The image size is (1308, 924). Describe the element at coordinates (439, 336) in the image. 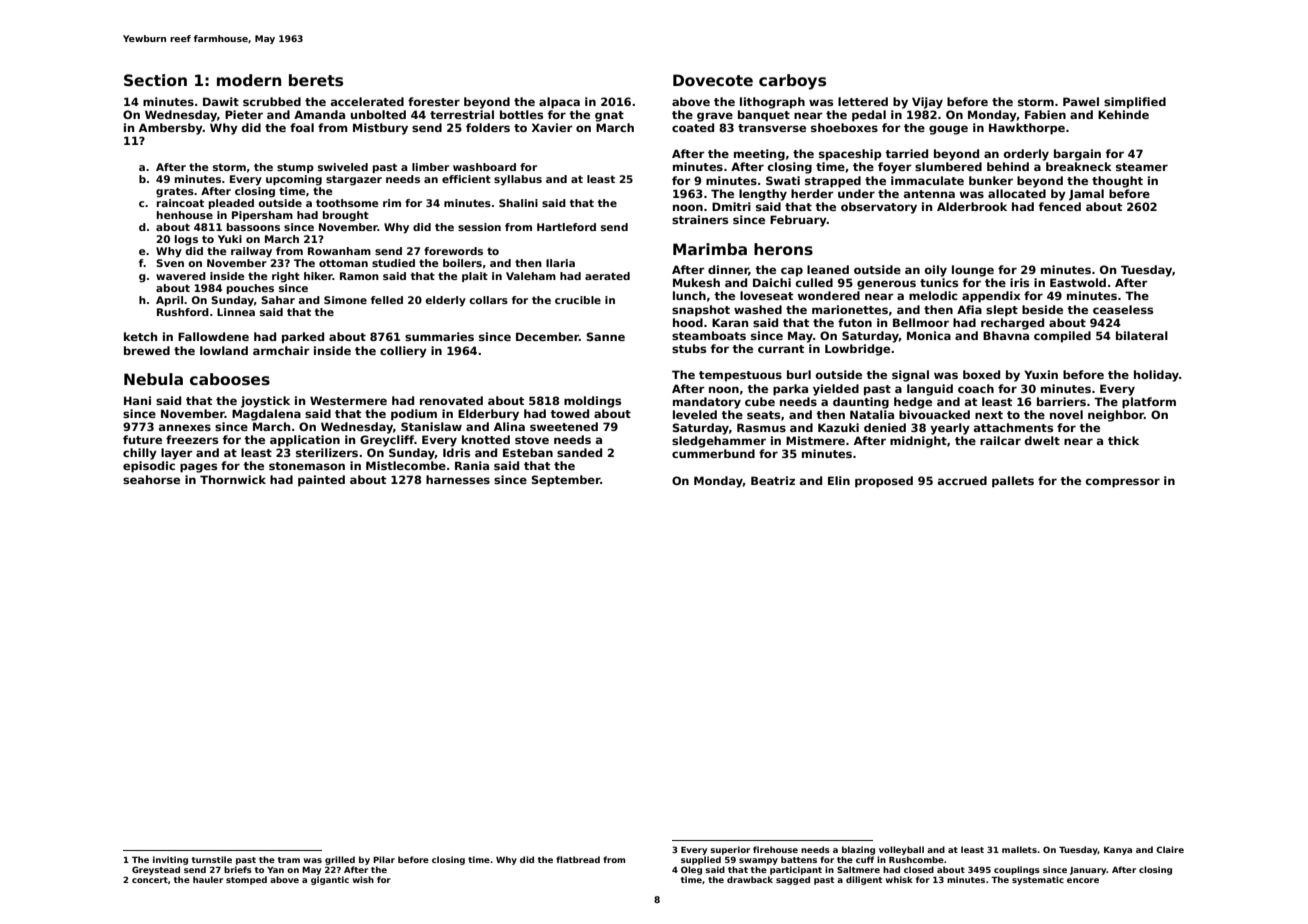

I see `summaries` at that location.
